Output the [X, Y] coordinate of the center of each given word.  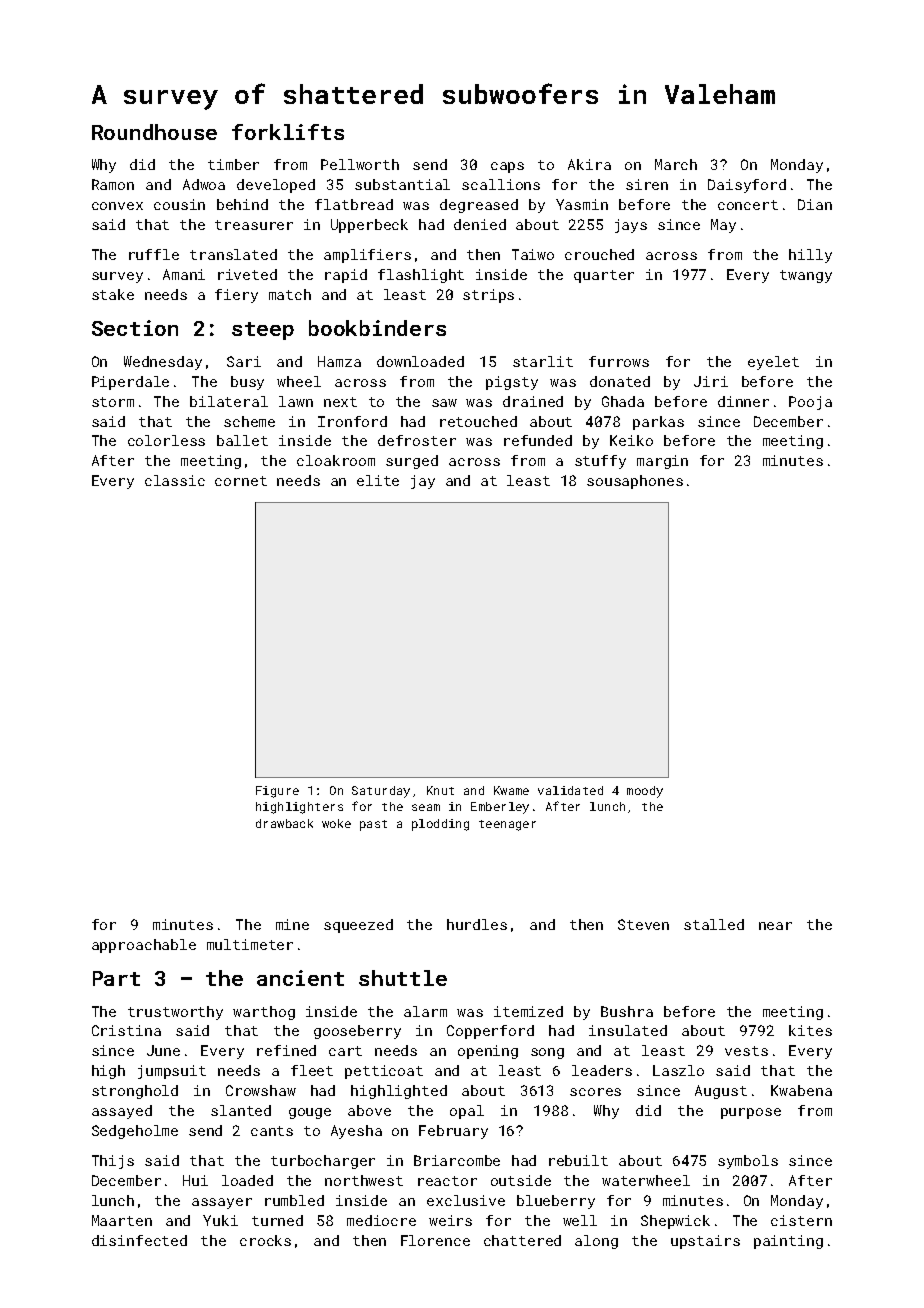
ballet [242, 440]
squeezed [358, 926]
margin [662, 462]
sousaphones [635, 482]
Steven [643, 924]
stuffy [600, 462]
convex [117, 206]
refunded [538, 440]
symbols [748, 1162]
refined [286, 1050]
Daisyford [747, 186]
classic [175, 480]
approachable [144, 946]
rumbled [294, 1200]
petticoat [384, 1072]
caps [507, 167]
